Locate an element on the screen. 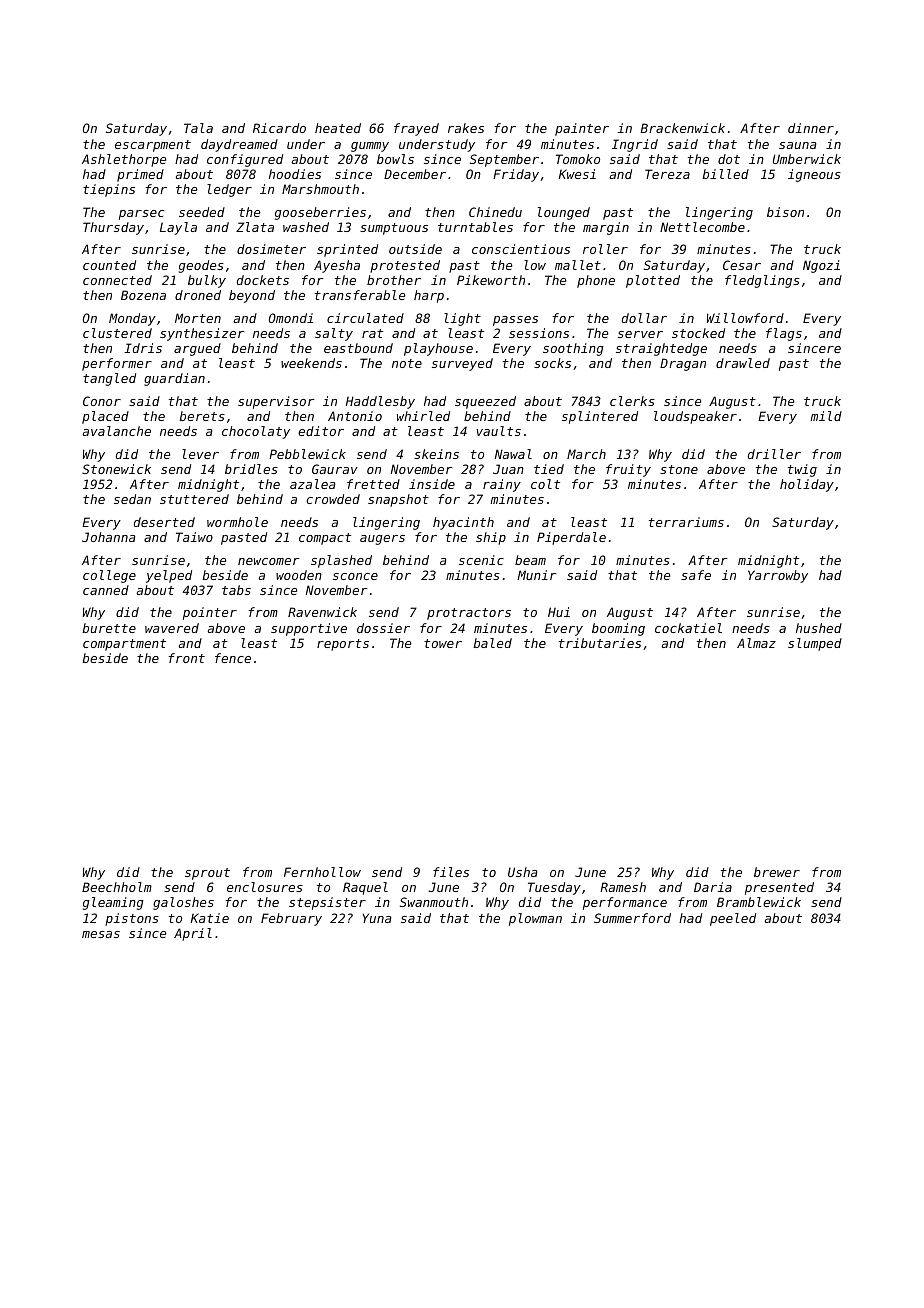  enclosures is located at coordinates (265, 887).
